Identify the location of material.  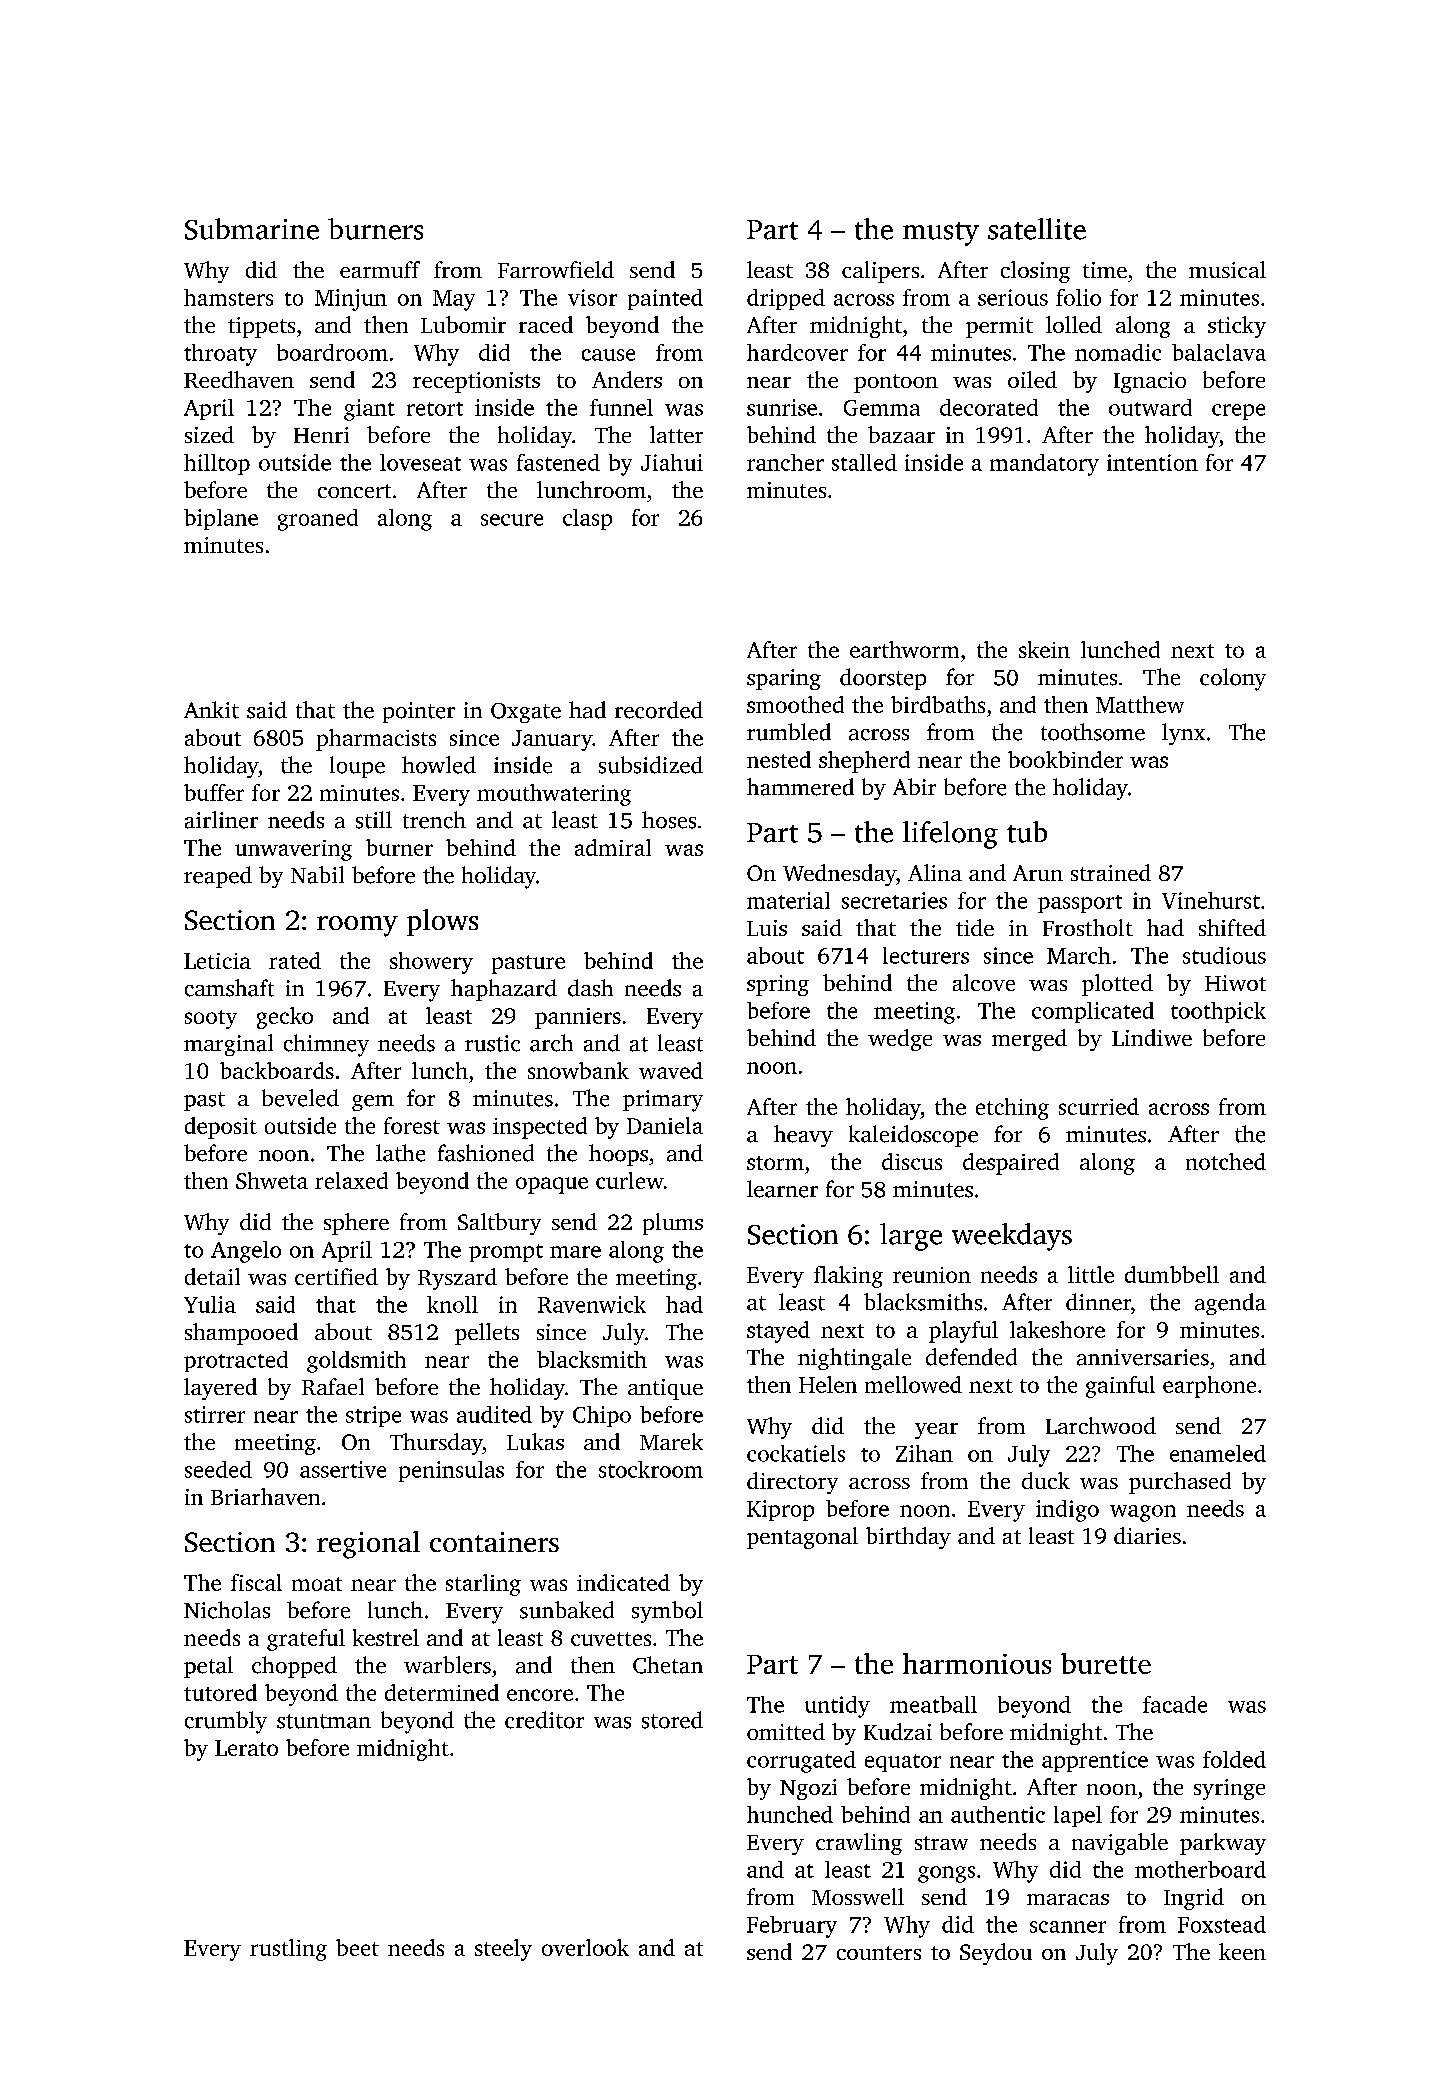
(788, 900).
